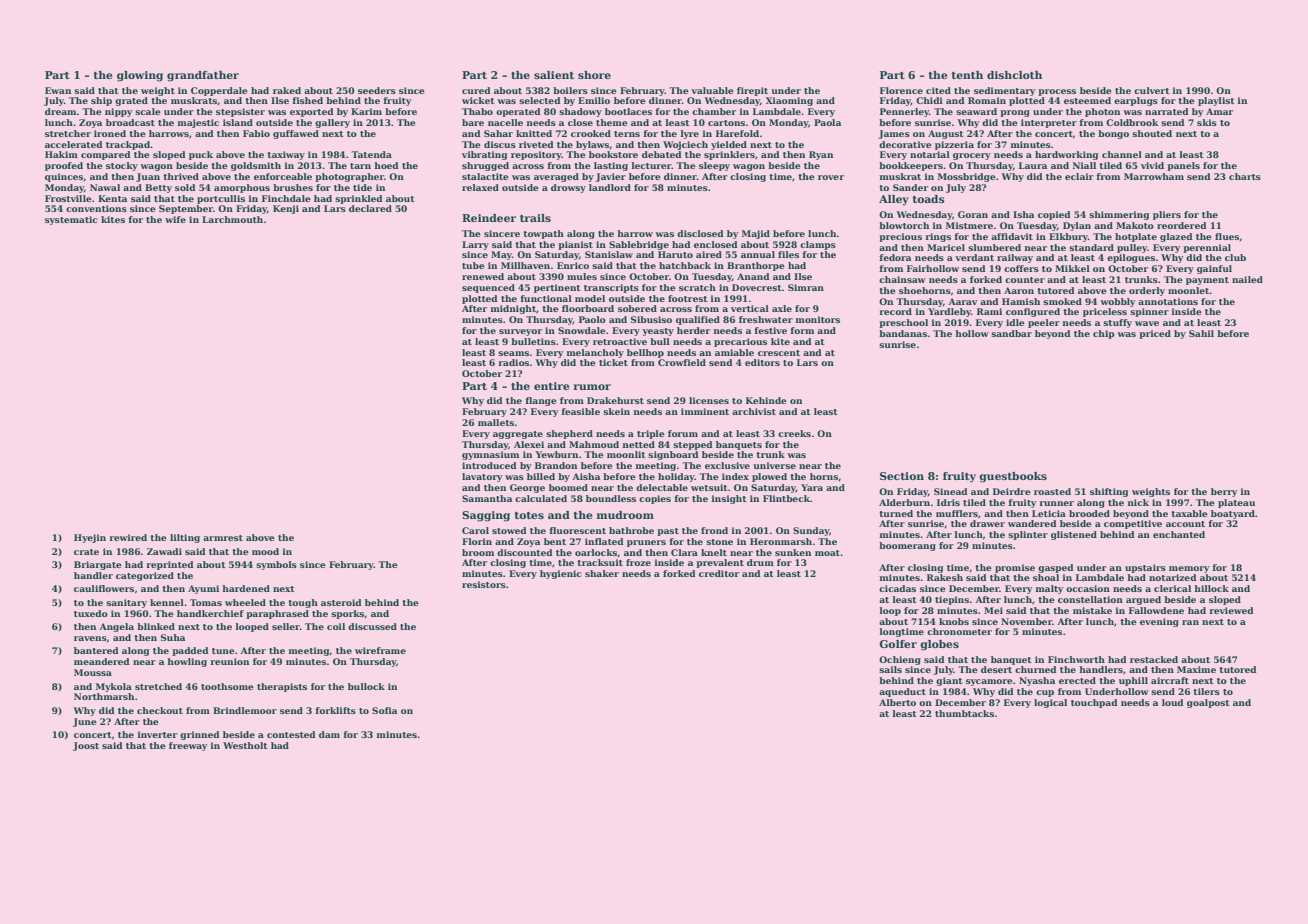 This screenshot has height=924, width=1308. What do you see at coordinates (568, 487) in the screenshot?
I see `boomed` at bounding box center [568, 487].
